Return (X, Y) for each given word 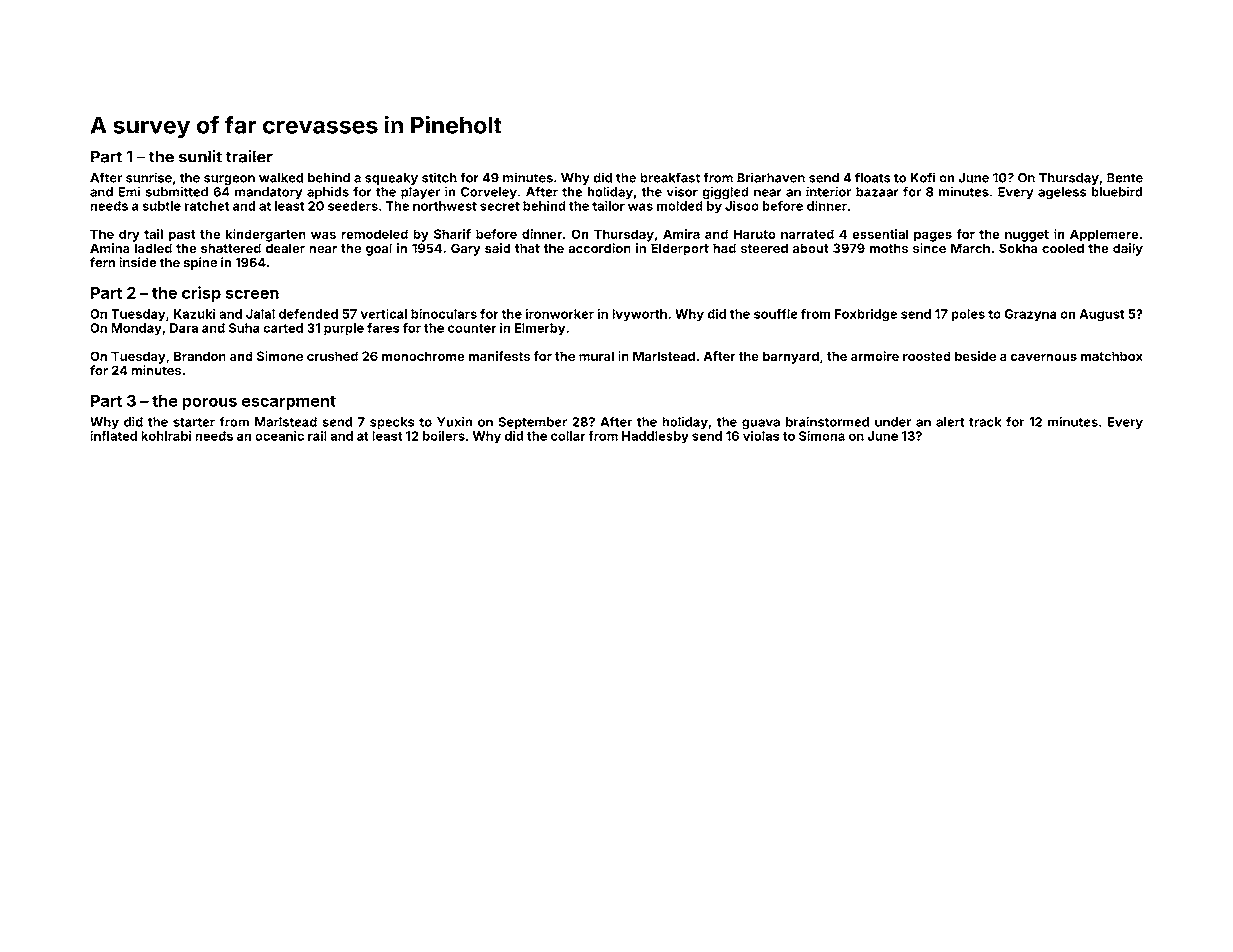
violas (761, 436)
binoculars (444, 314)
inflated (113, 436)
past (182, 236)
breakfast (670, 177)
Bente (1125, 178)
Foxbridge (866, 315)
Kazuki (195, 314)
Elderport (680, 249)
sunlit (200, 156)
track (985, 422)
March (970, 248)
